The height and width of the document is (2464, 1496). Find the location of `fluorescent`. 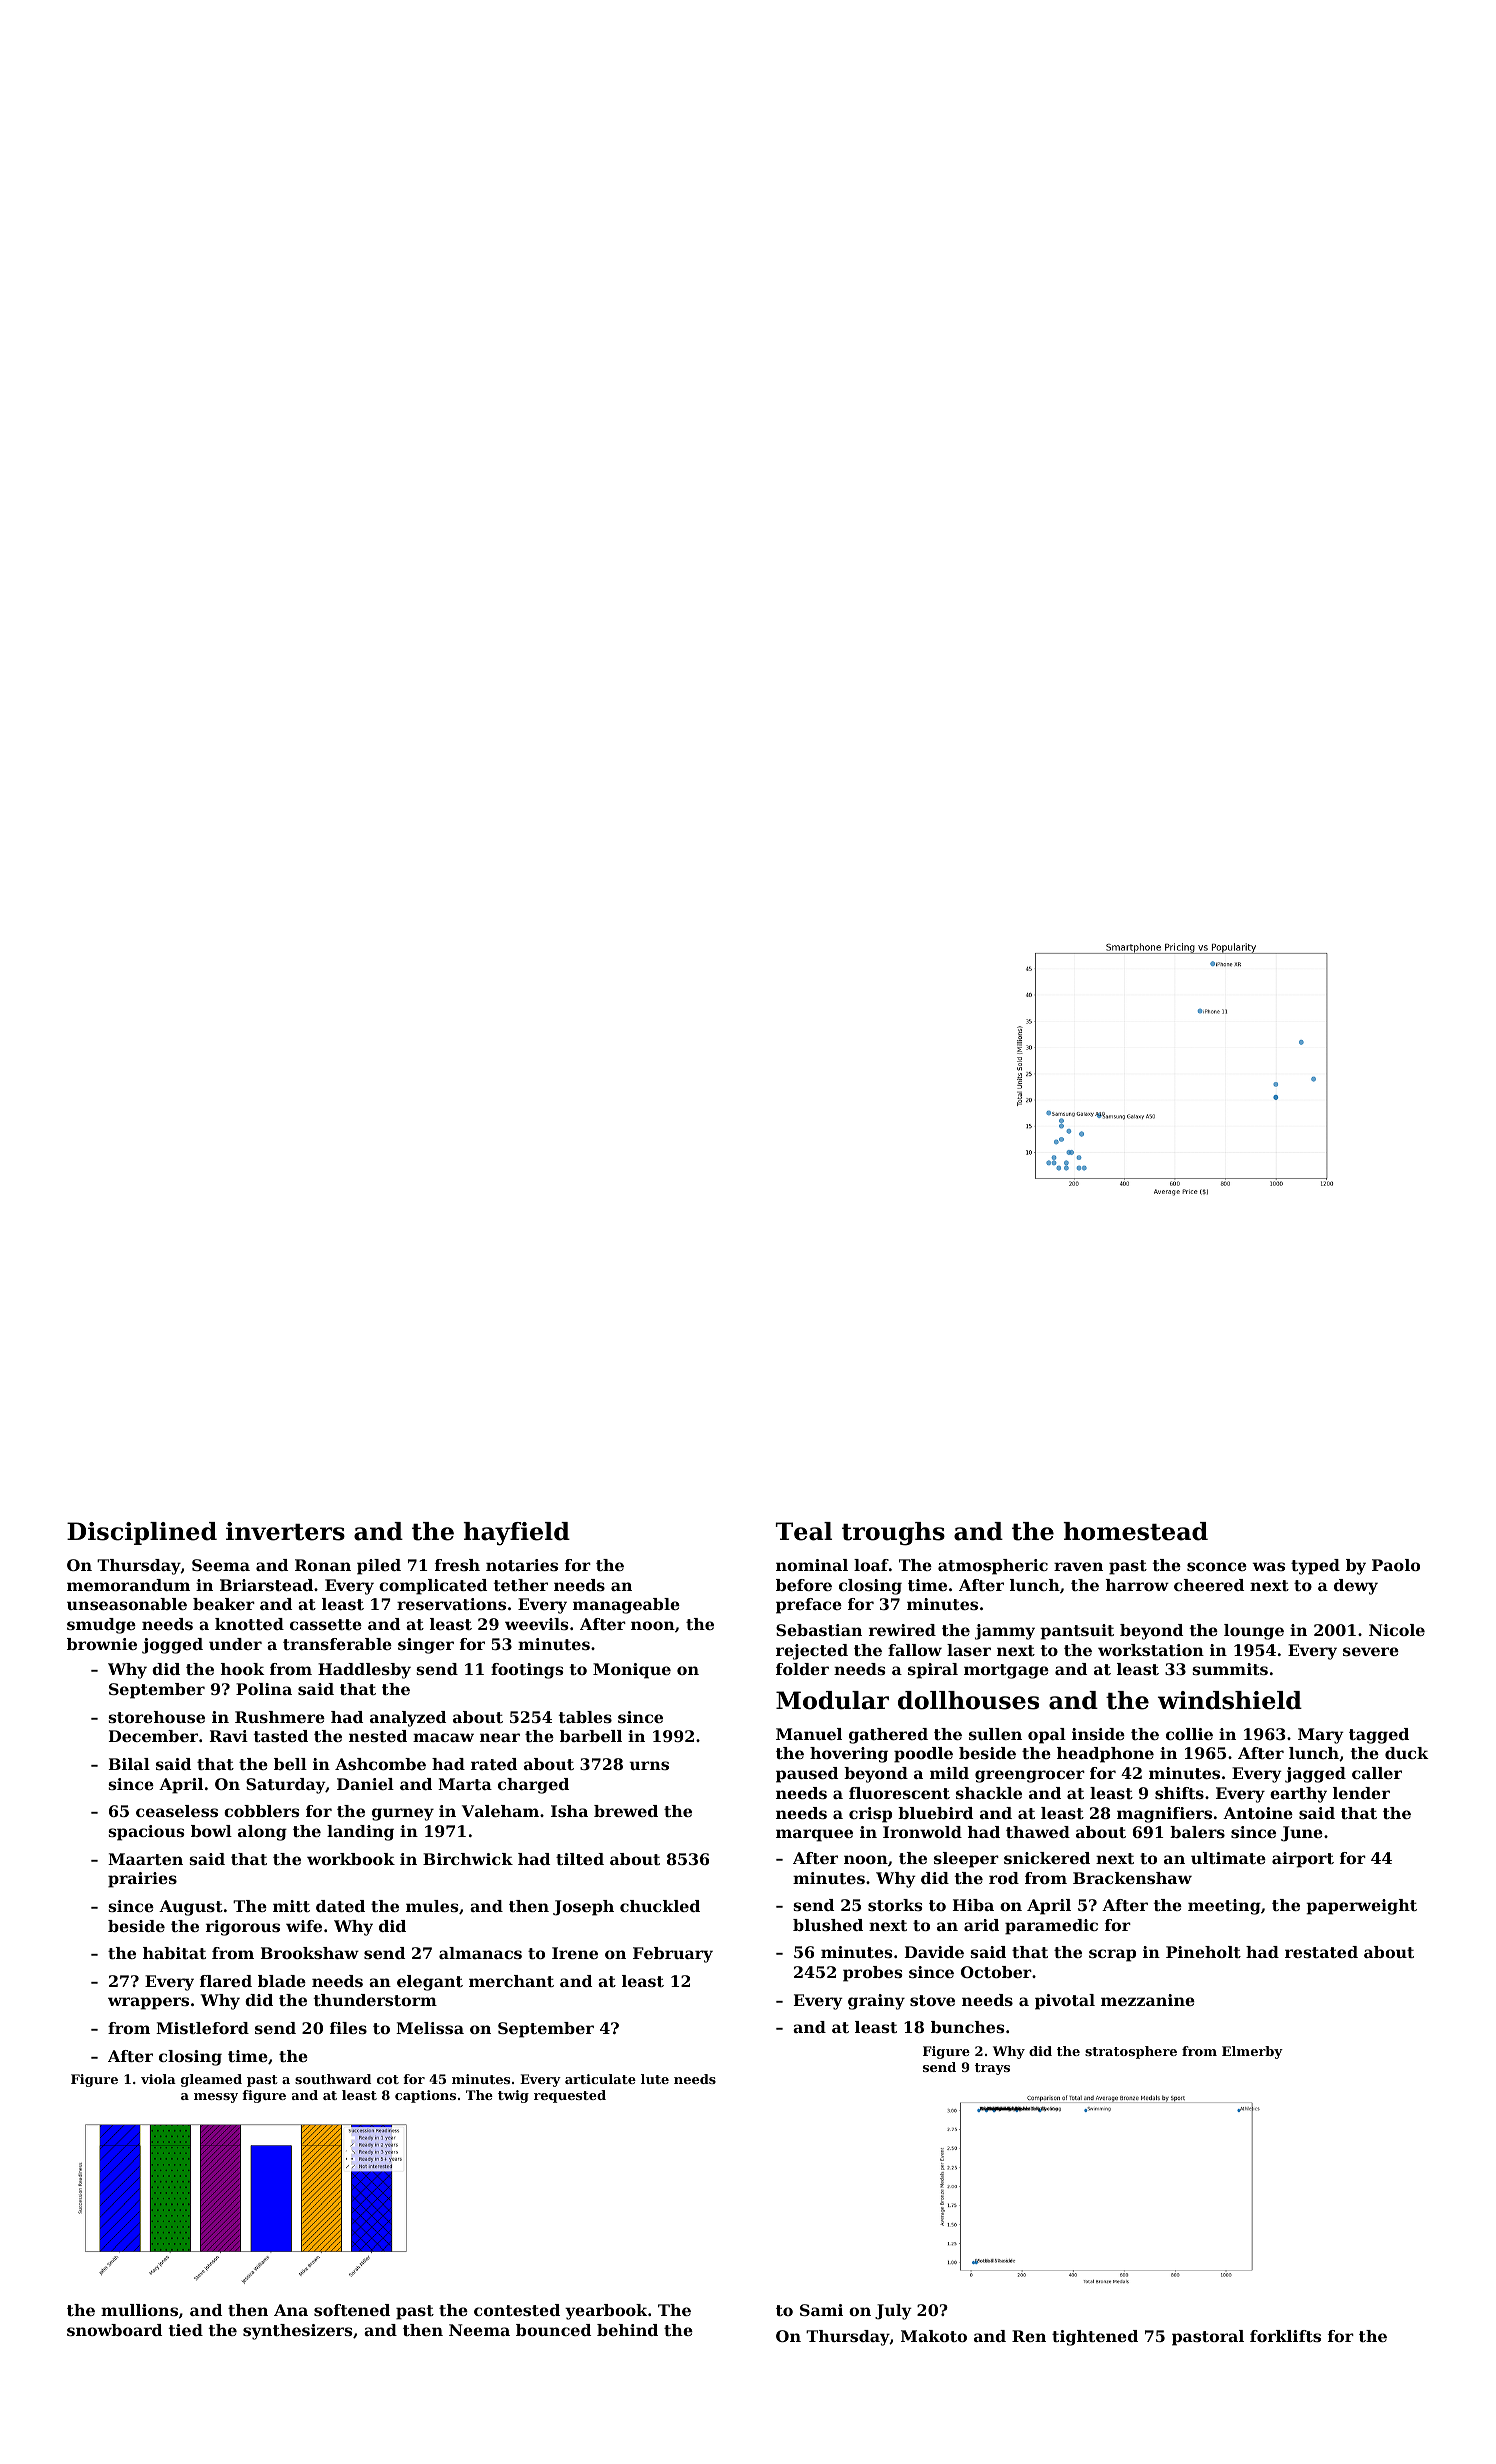

fluorescent is located at coordinates (899, 1793).
